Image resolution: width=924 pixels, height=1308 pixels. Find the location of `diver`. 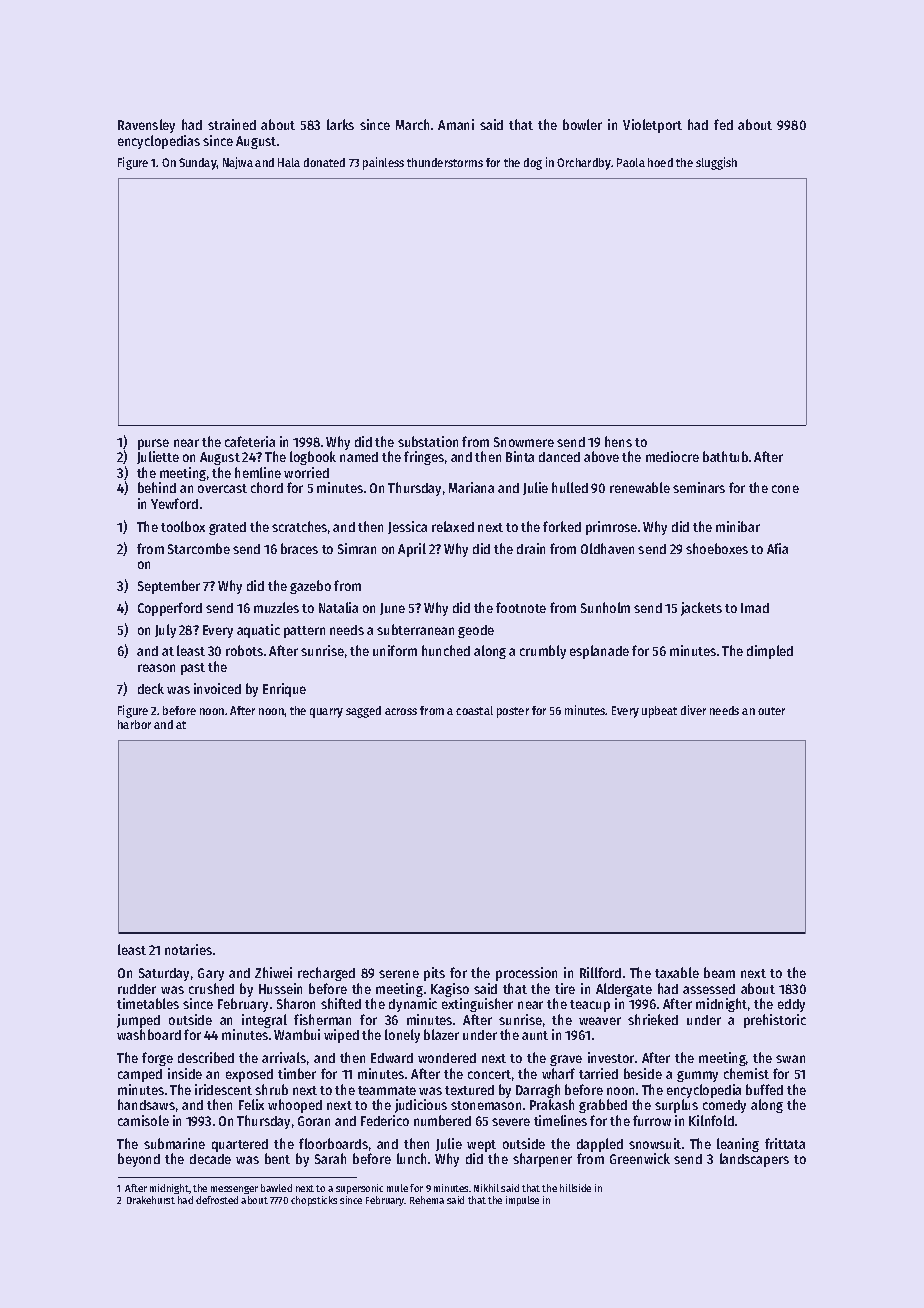

diver is located at coordinates (693, 710).
